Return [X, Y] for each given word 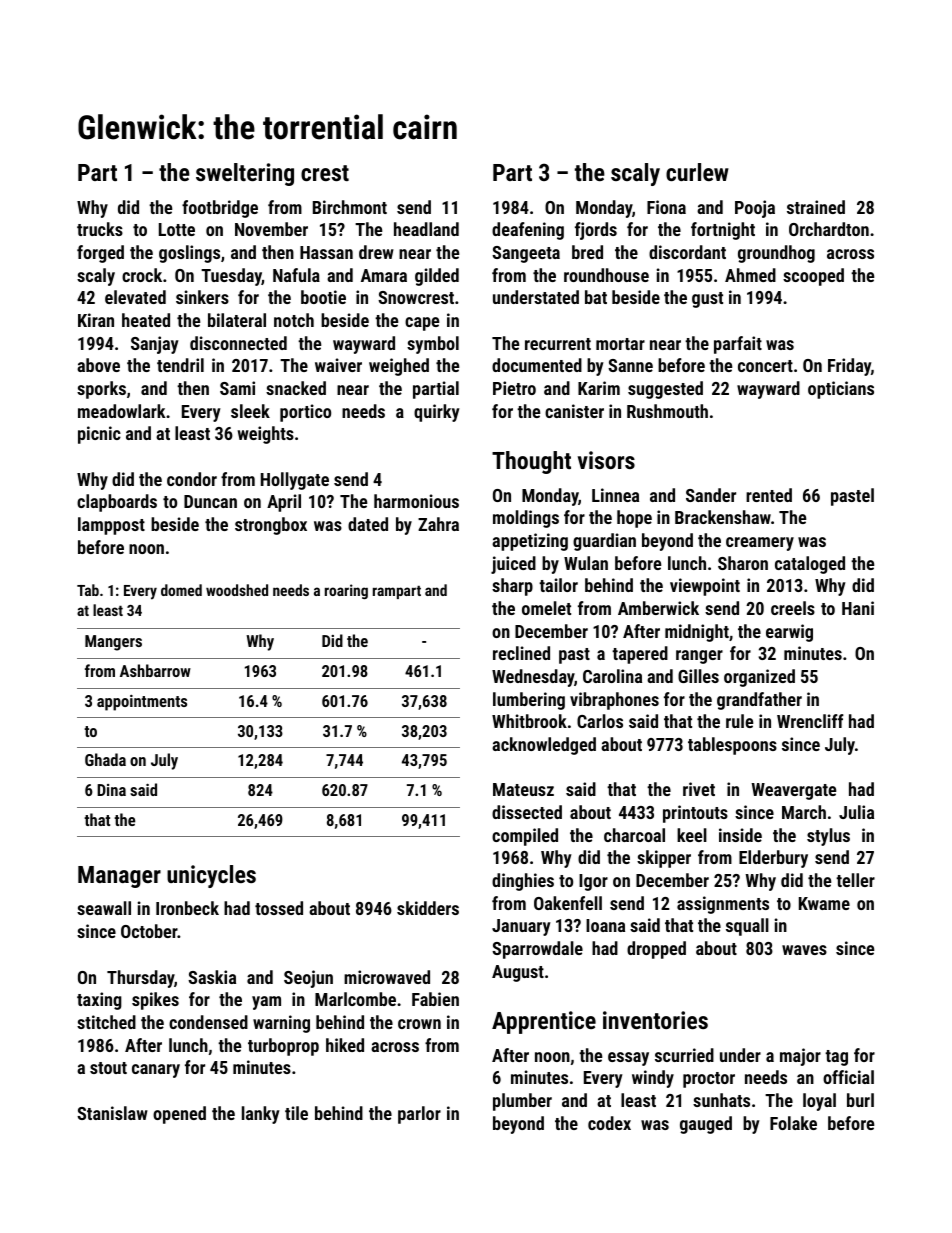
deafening [528, 231]
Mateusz [523, 789]
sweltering [245, 174]
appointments [142, 703]
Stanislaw [112, 1113]
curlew [697, 172]
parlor [419, 1115]
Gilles [698, 676]
